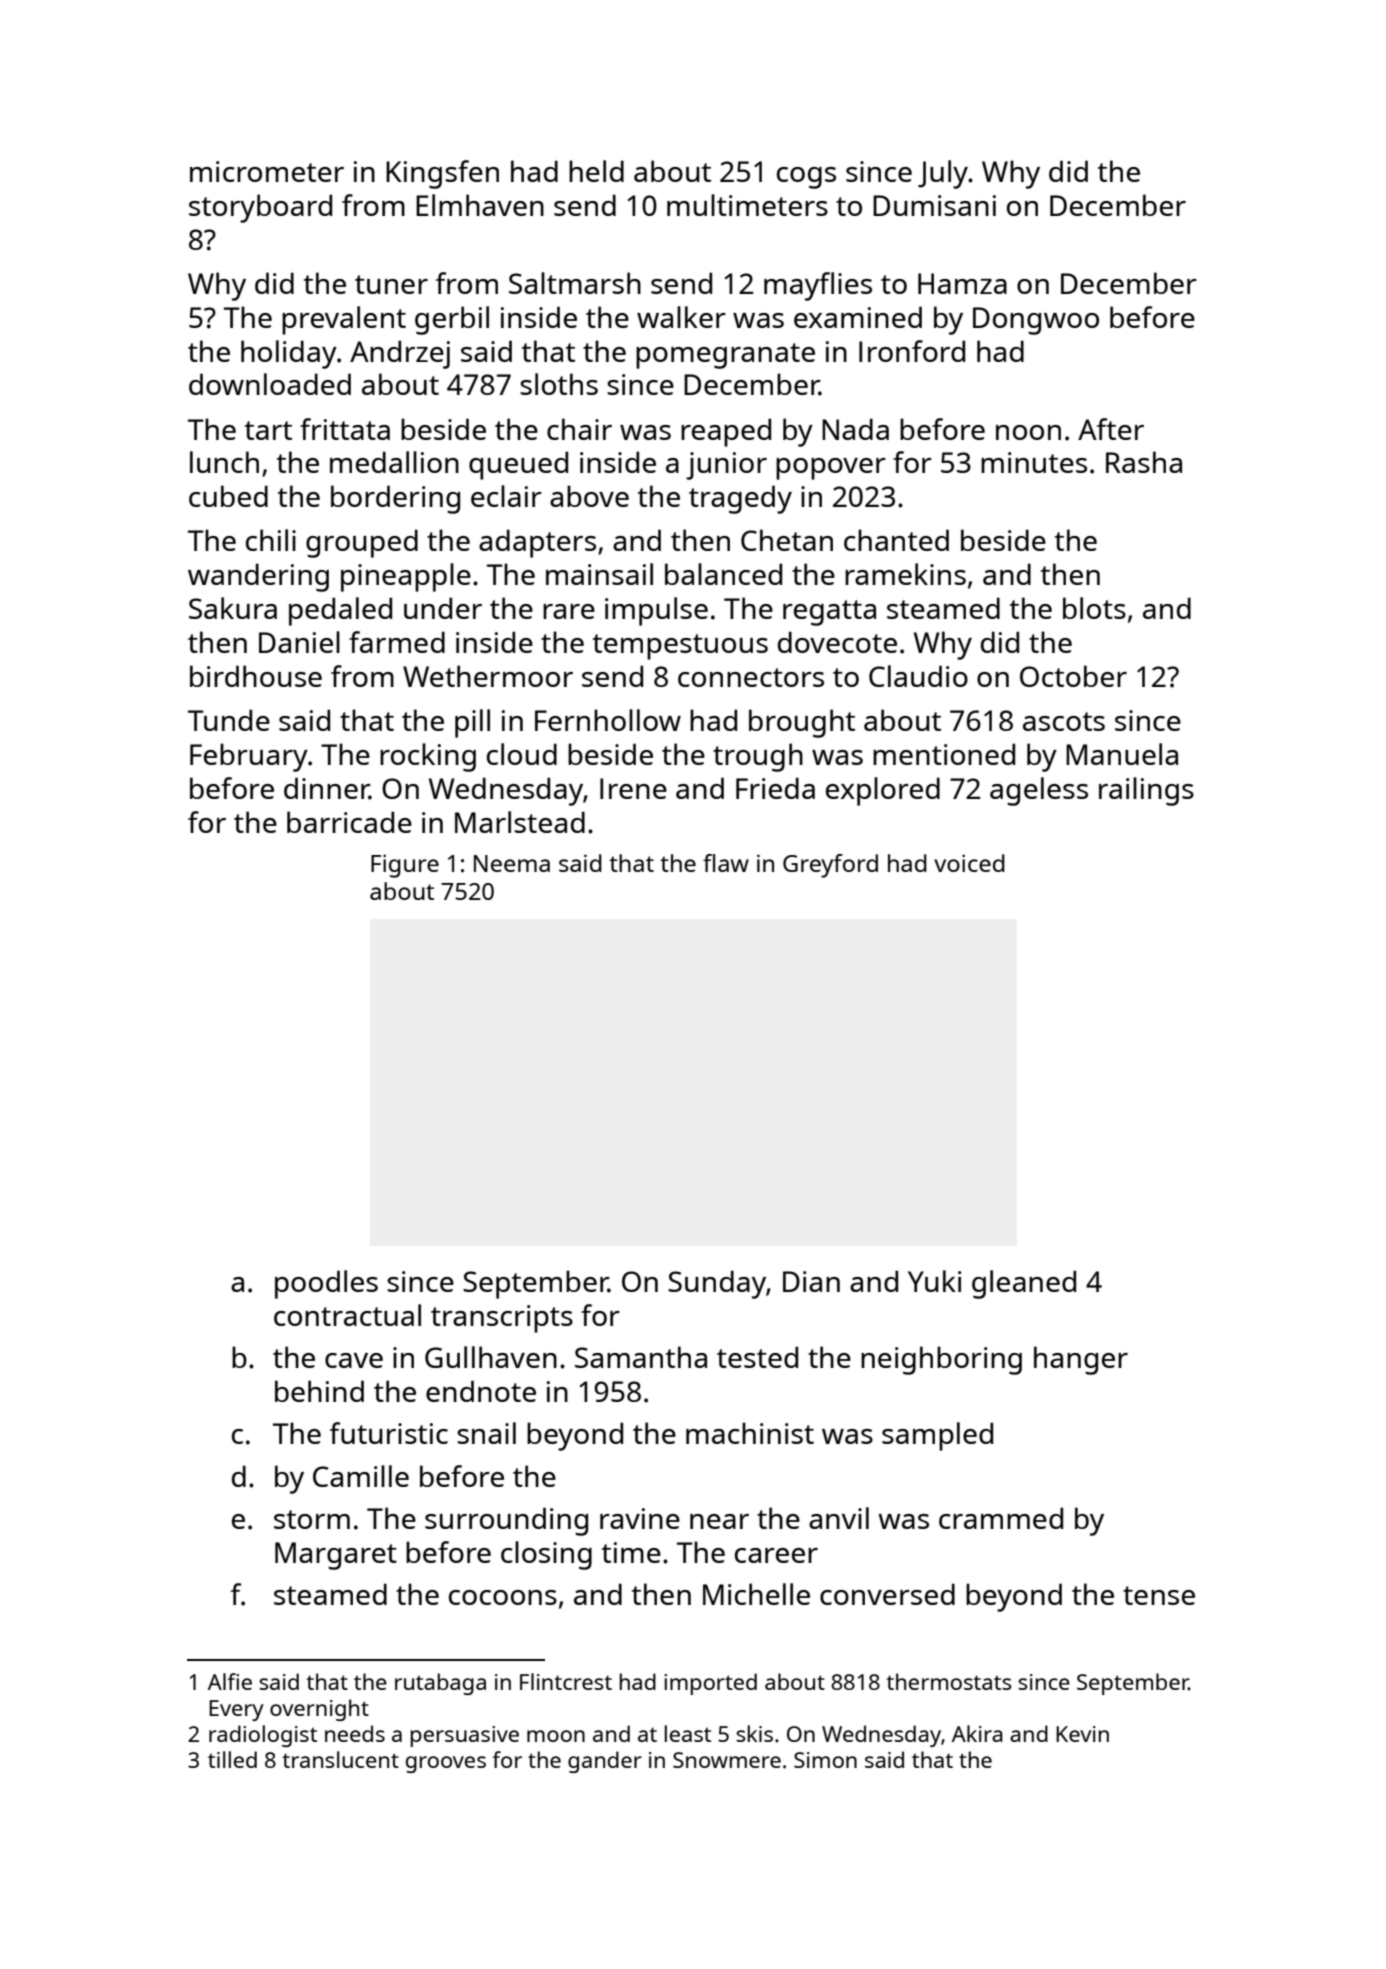 The height and width of the screenshot is (1969, 1386). What do you see at coordinates (941, 1360) in the screenshot?
I see `neighboring` at bounding box center [941, 1360].
